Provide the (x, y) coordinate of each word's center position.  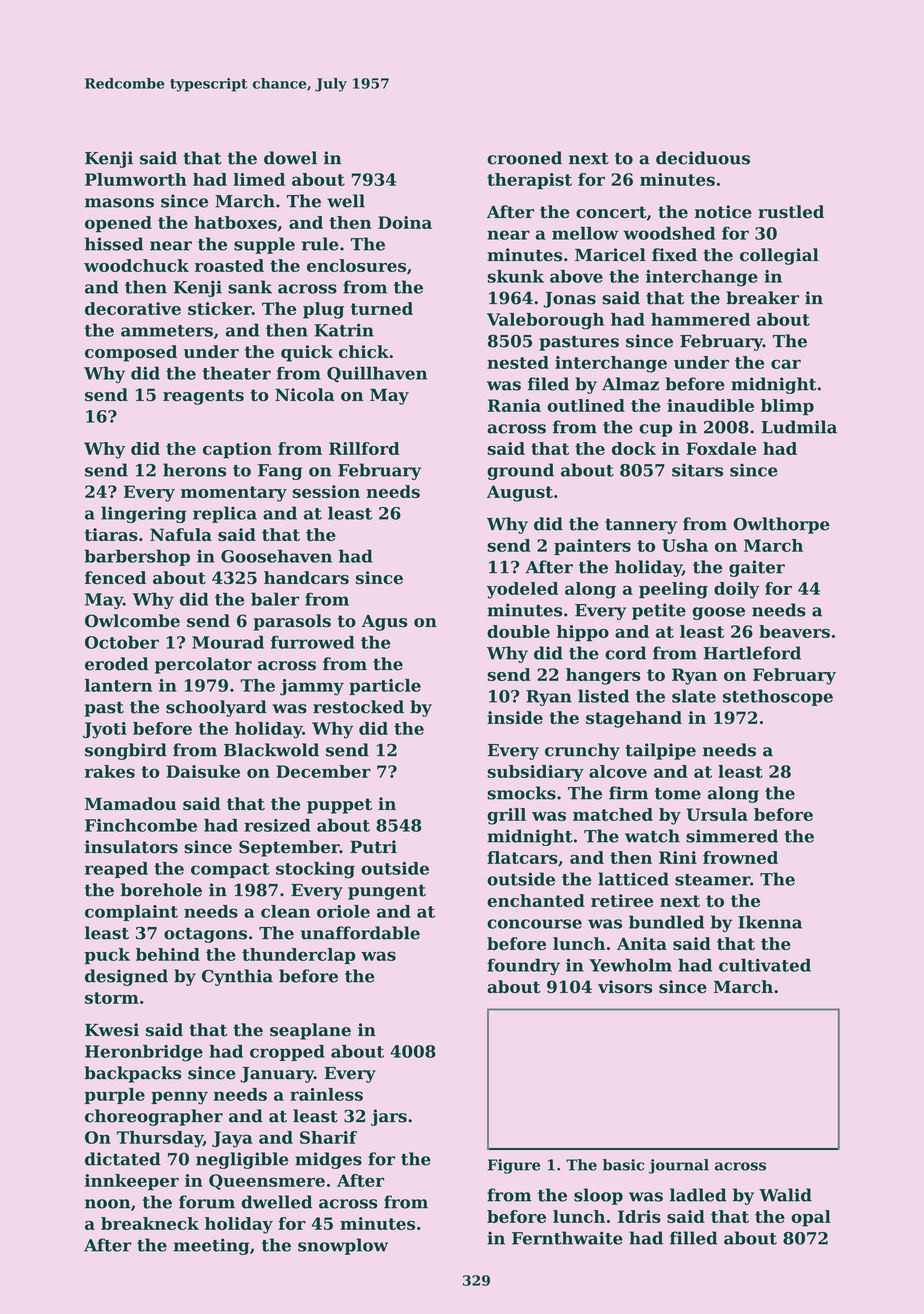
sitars (697, 470)
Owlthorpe (781, 525)
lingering (143, 514)
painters (592, 547)
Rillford (364, 448)
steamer (712, 880)
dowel (290, 158)
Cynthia (237, 977)
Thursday (160, 1139)
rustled (791, 212)
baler (275, 599)
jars (389, 1117)
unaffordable (360, 933)
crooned (524, 158)
